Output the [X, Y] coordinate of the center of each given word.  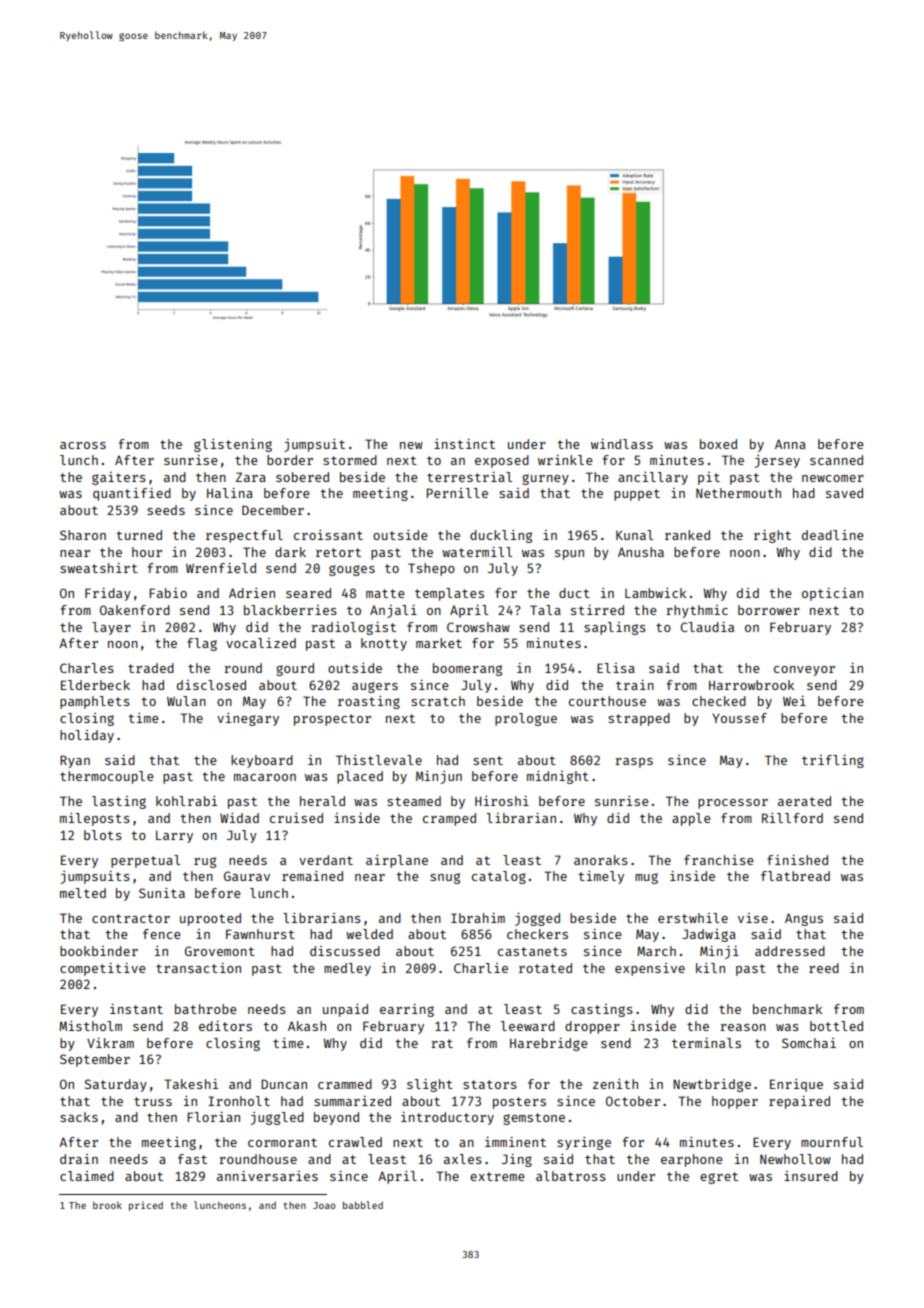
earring [407, 1010]
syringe [584, 1143]
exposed [502, 461]
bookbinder [99, 951]
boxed [718, 444]
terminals [706, 1043]
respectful [244, 536]
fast [192, 1159]
